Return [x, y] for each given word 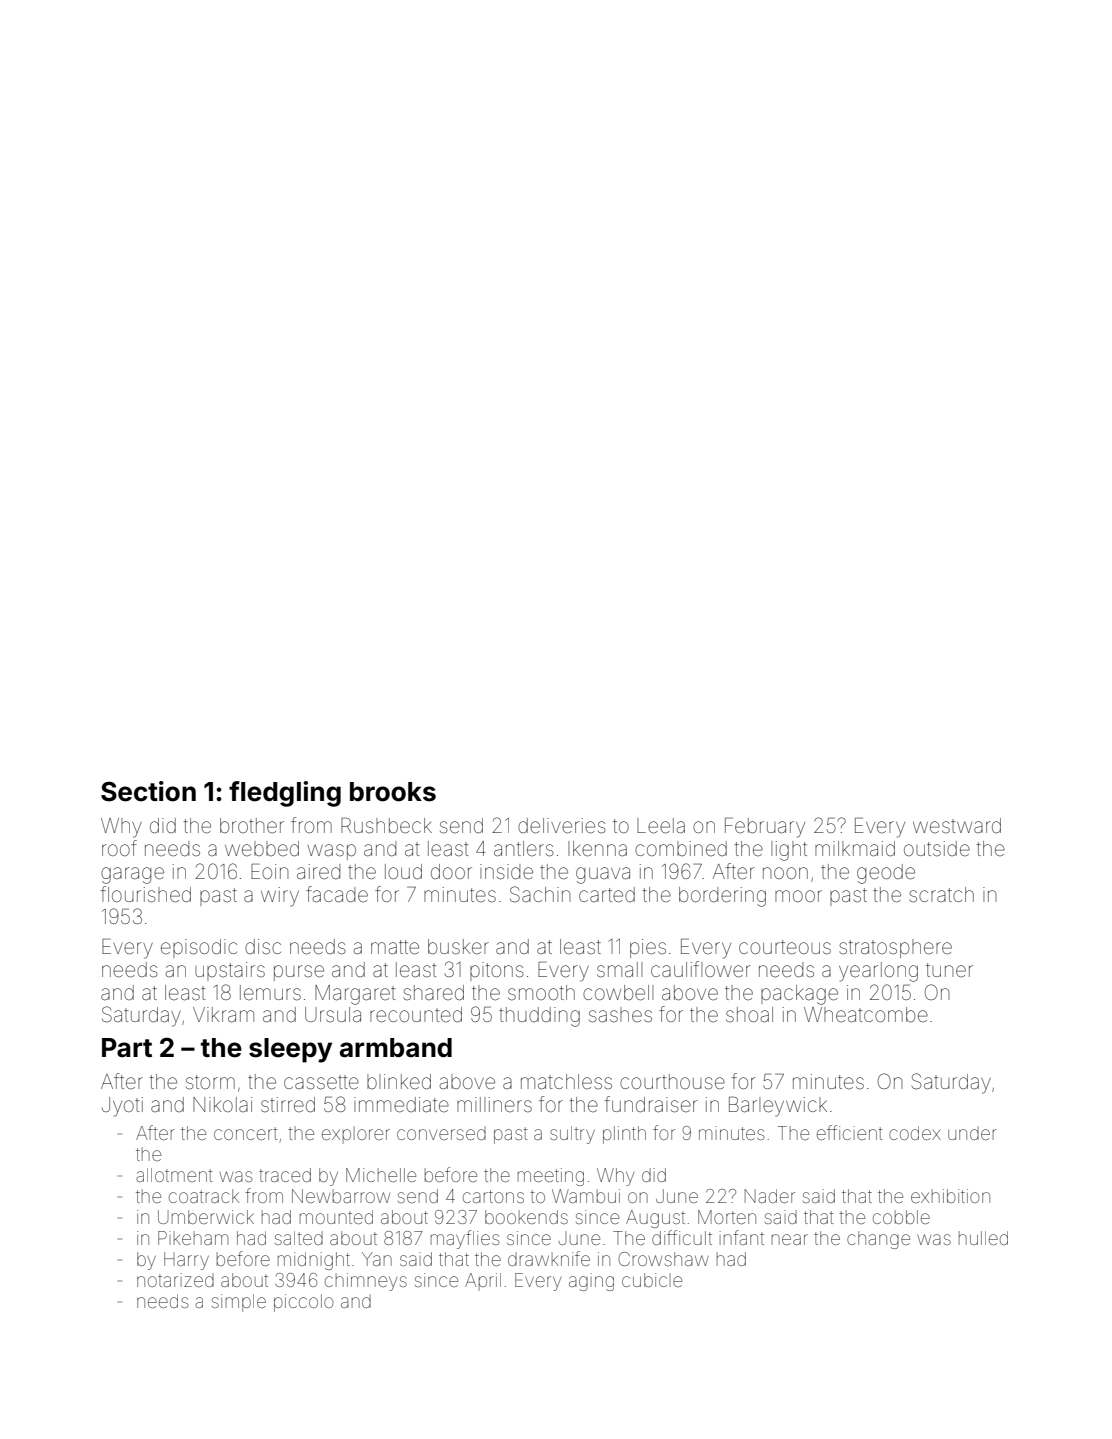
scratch [941, 894]
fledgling [285, 794]
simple [239, 1303]
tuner [949, 970]
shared [433, 992]
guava [603, 875]
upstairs [230, 971]
